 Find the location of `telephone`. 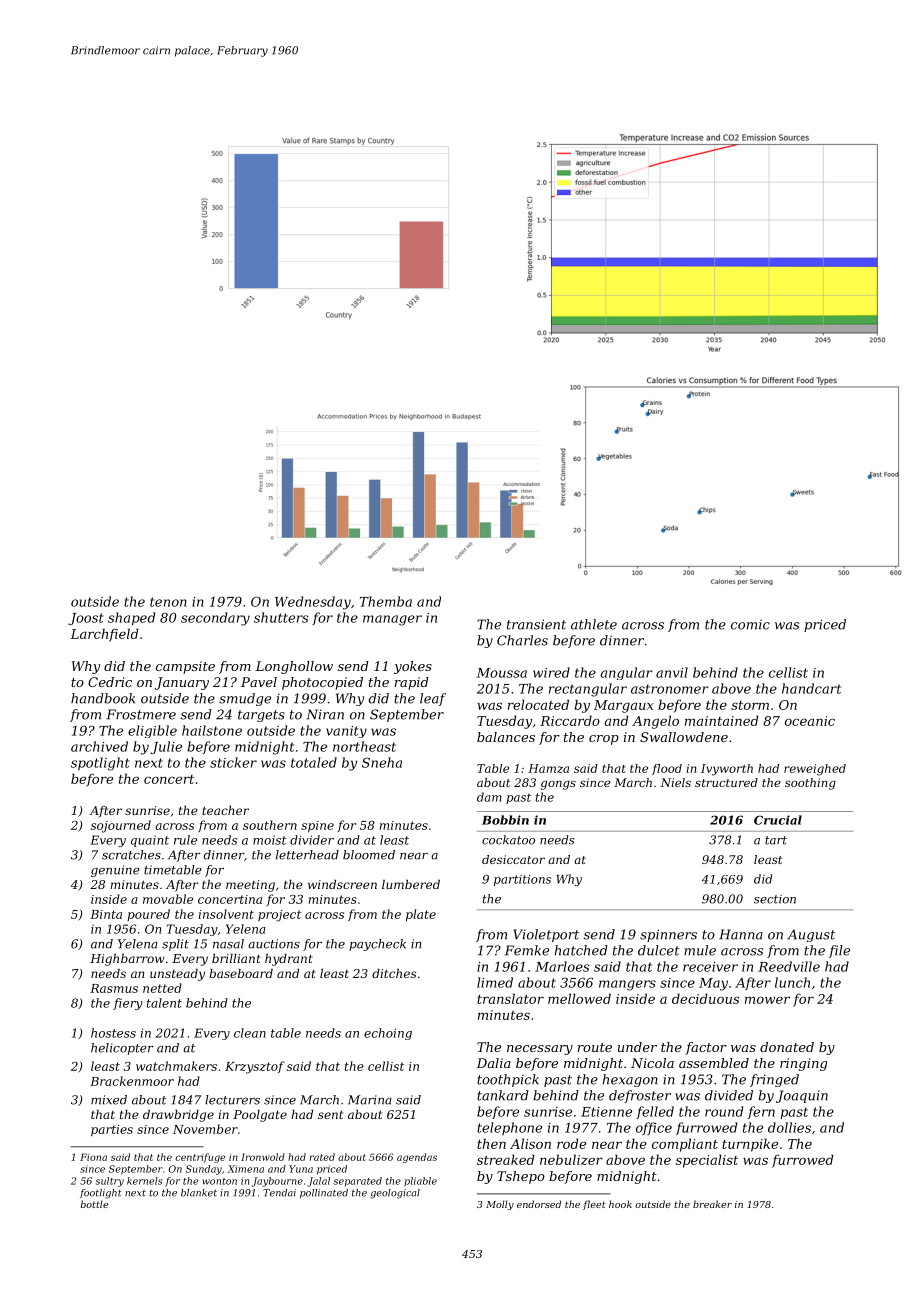

telephone is located at coordinates (509, 1128).
